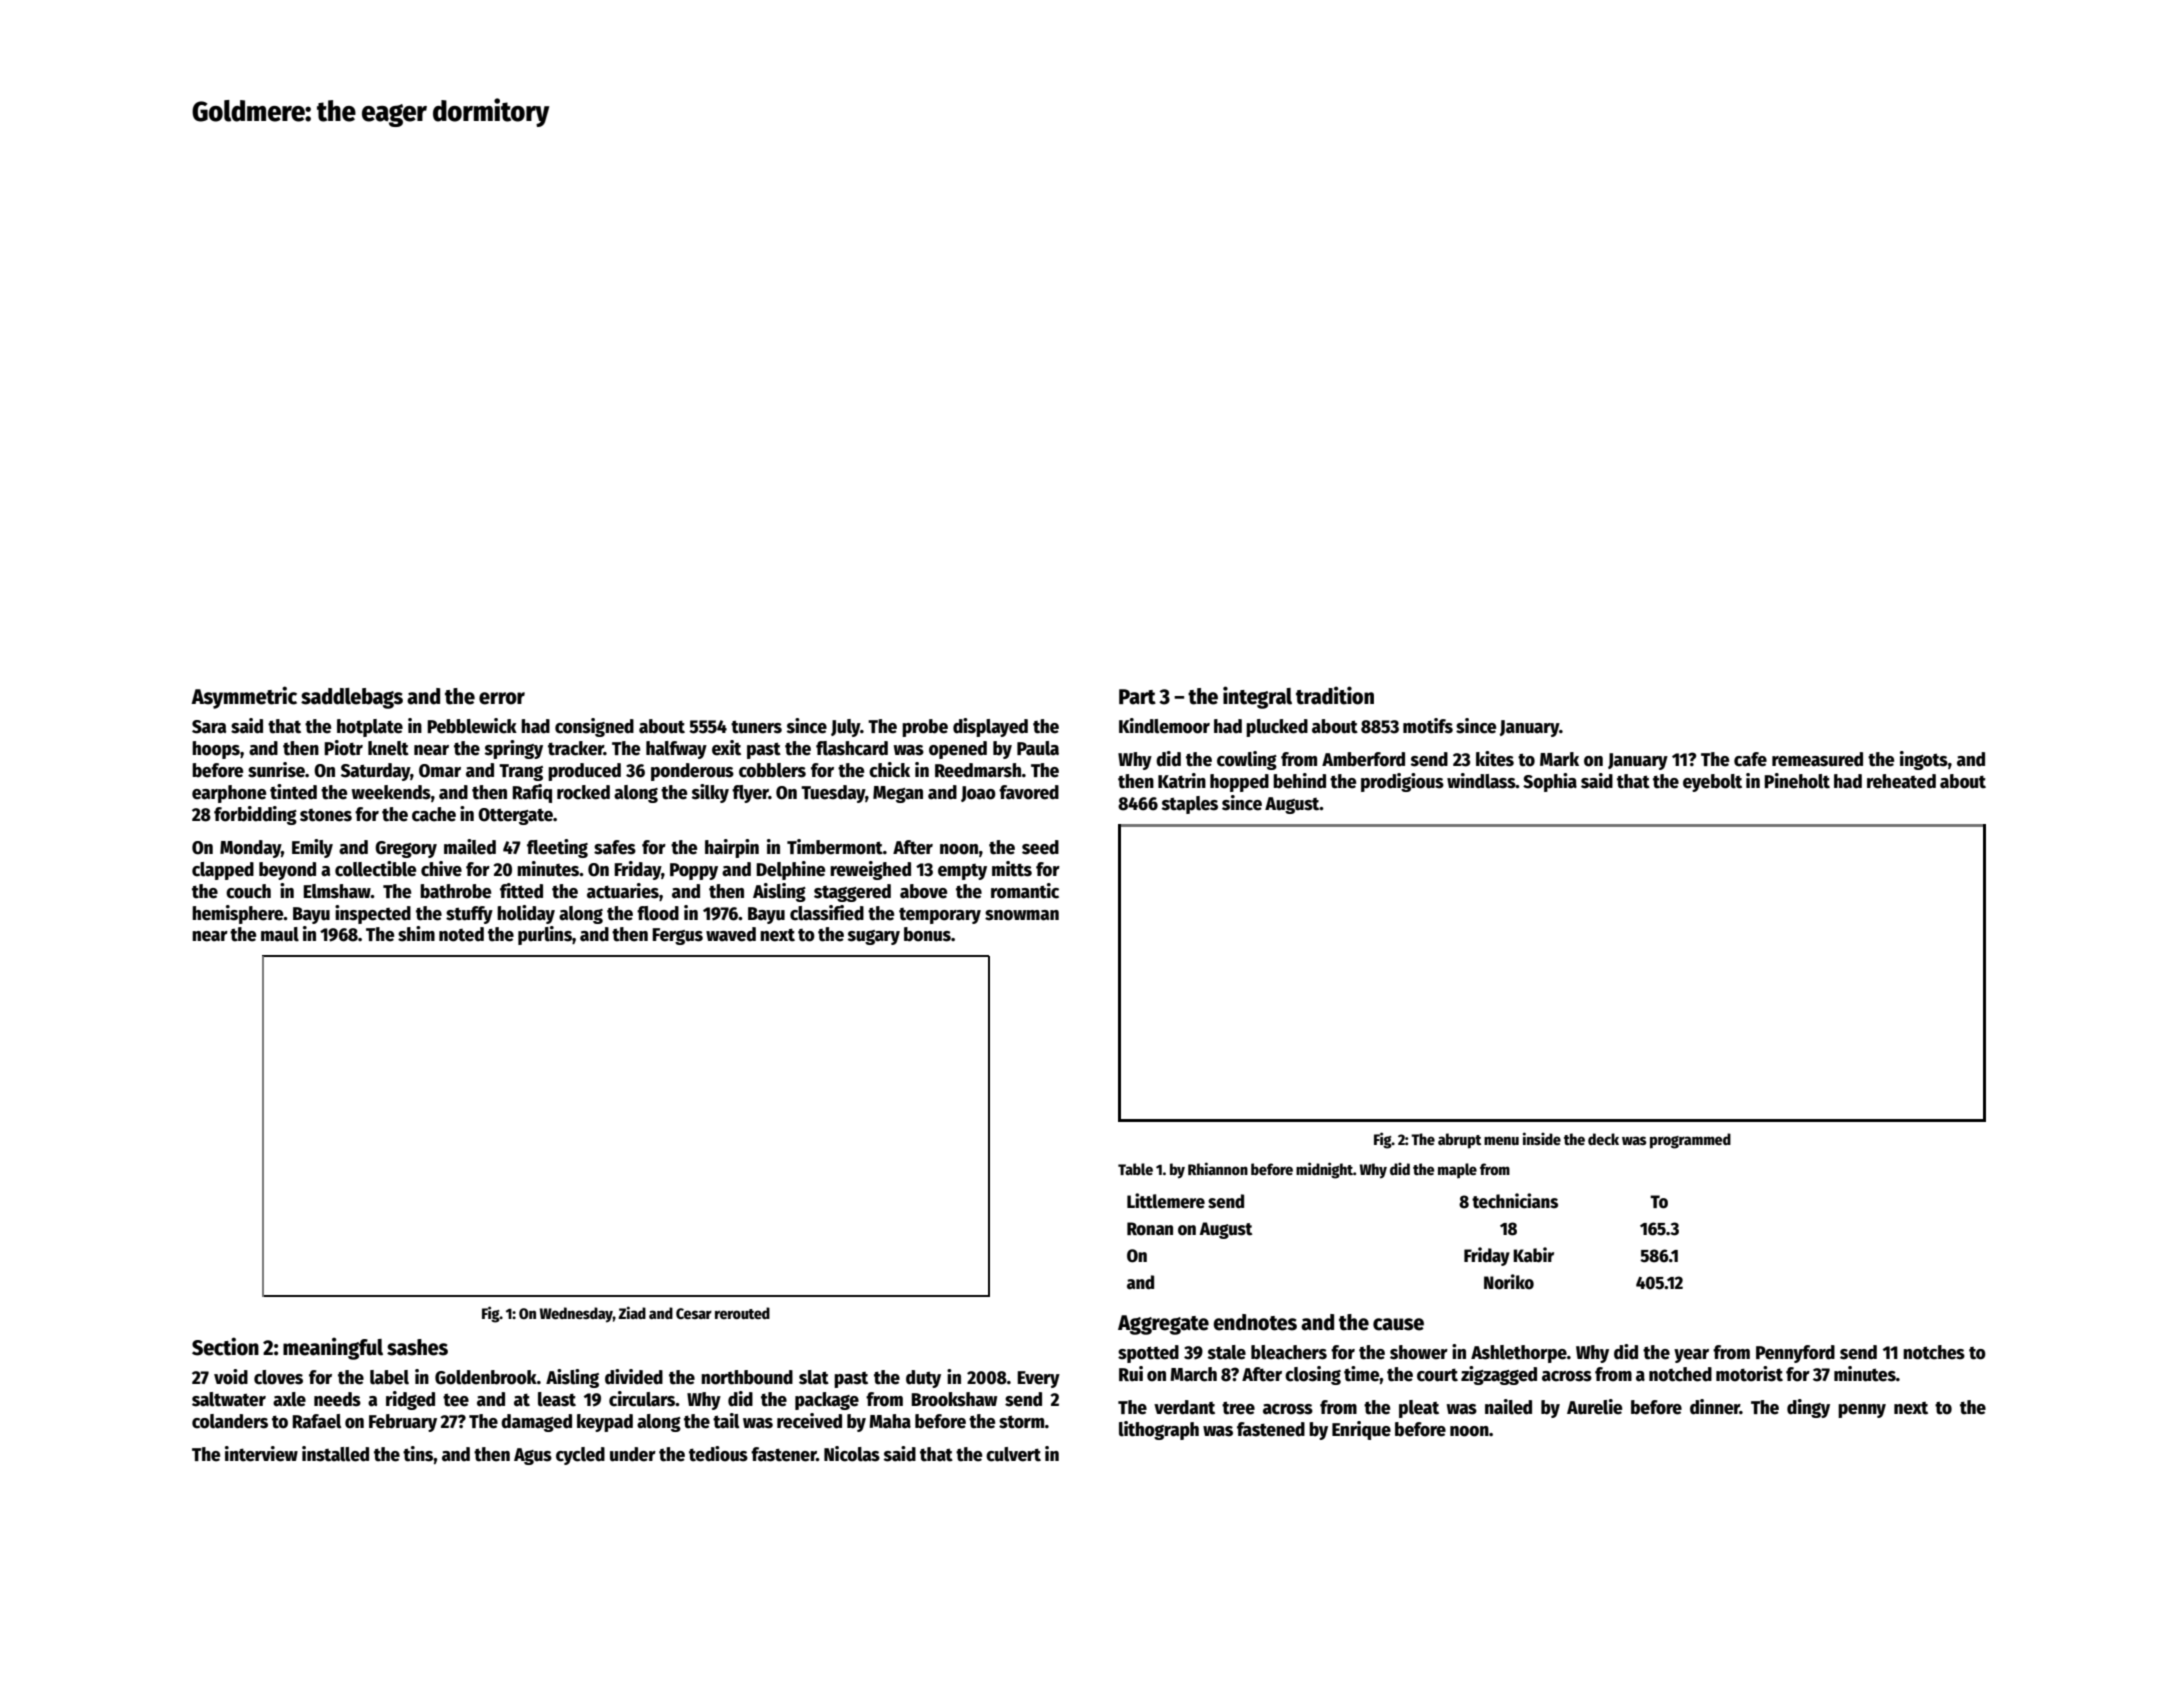 The height and width of the screenshot is (1683, 2178). Describe the element at coordinates (418, 1454) in the screenshot. I see `tins` at that location.
